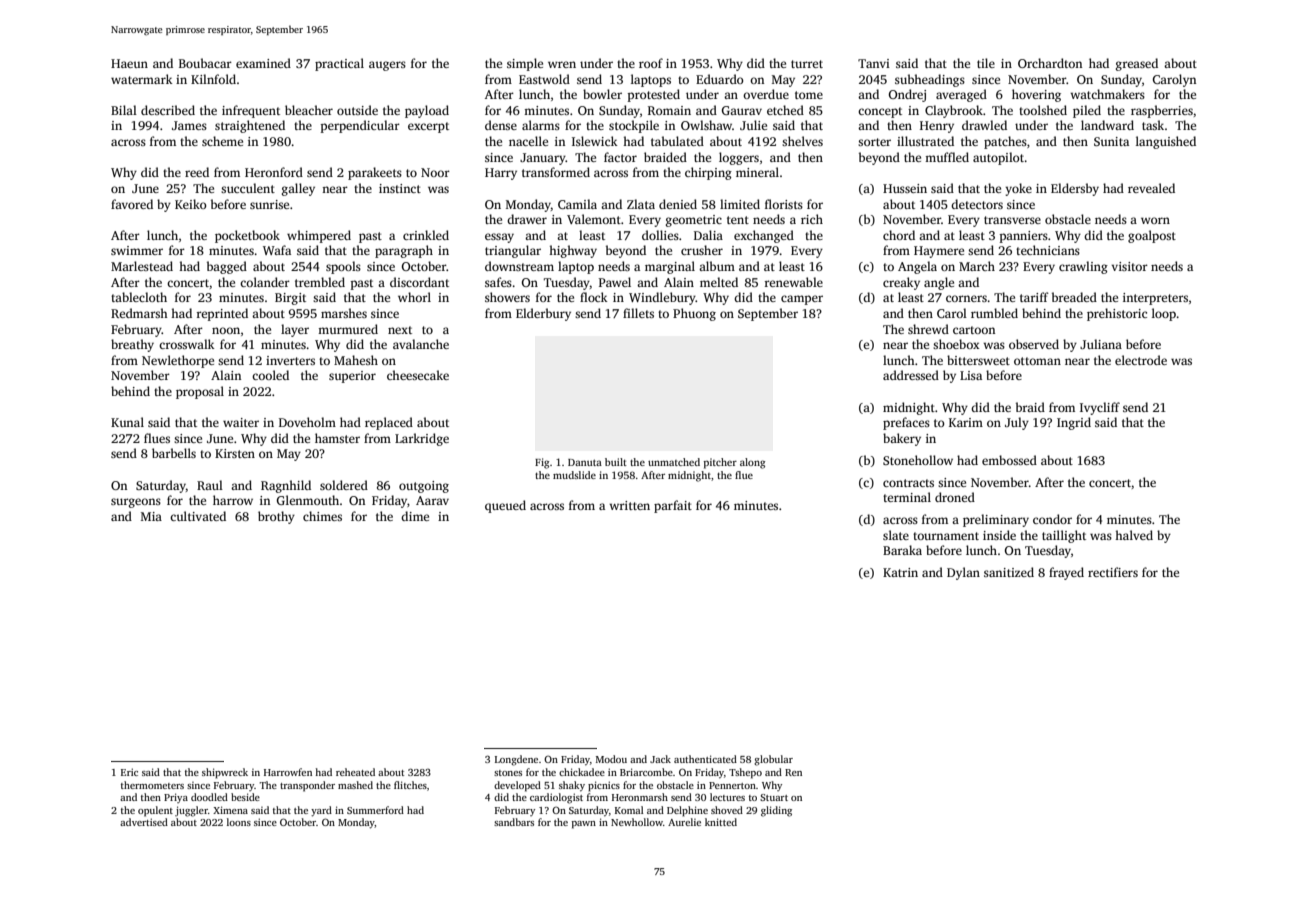 The height and width of the image is (924, 1308). Describe the element at coordinates (1066, 573) in the image. I see `frayed` at that location.
